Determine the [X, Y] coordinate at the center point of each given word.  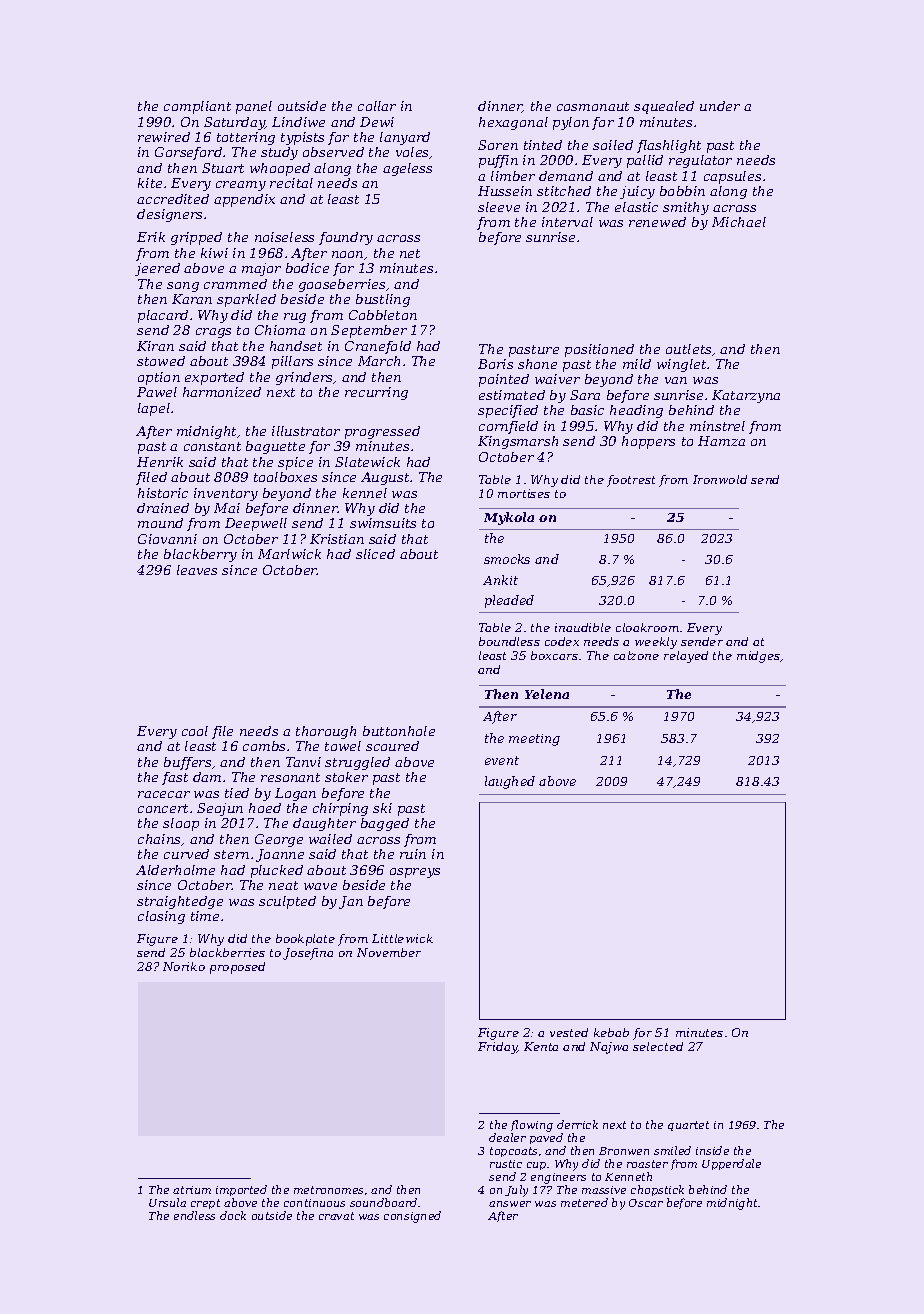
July [516, 1191]
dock [233, 1215]
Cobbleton [383, 315]
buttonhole [399, 731]
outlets [688, 349]
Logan [295, 794]
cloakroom [647, 627]
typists [302, 138]
